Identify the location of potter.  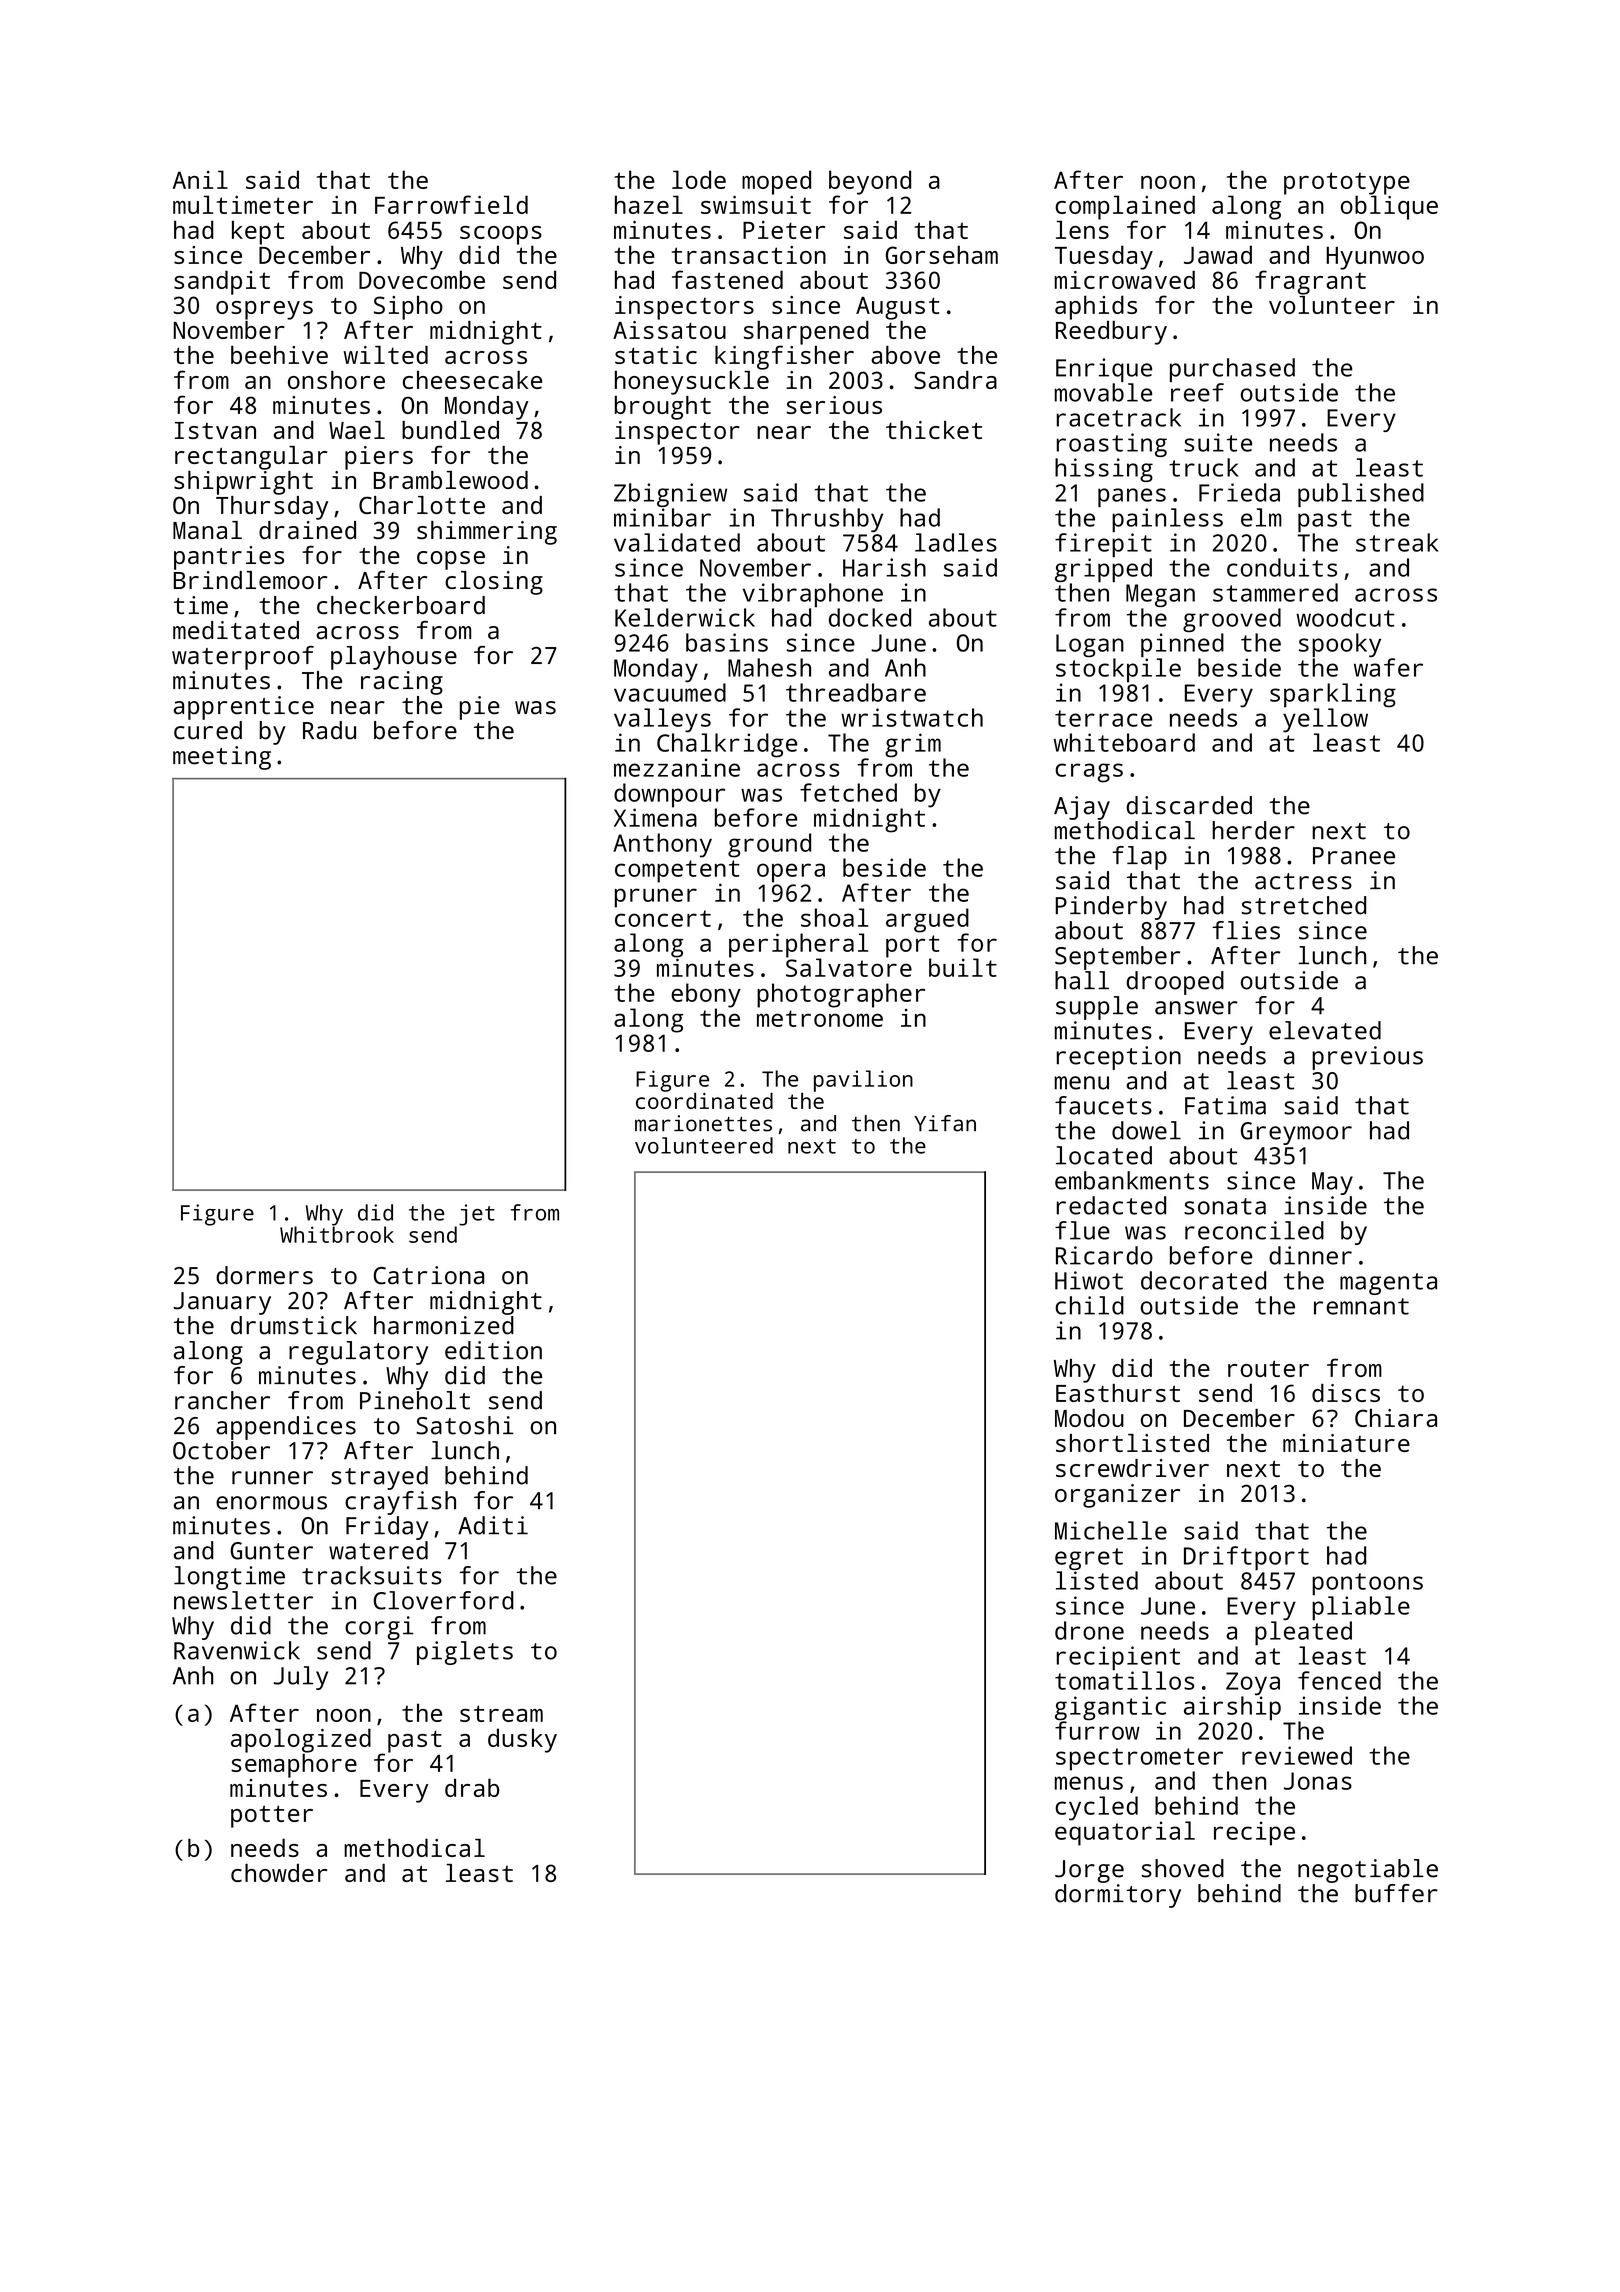
(272, 1816).
